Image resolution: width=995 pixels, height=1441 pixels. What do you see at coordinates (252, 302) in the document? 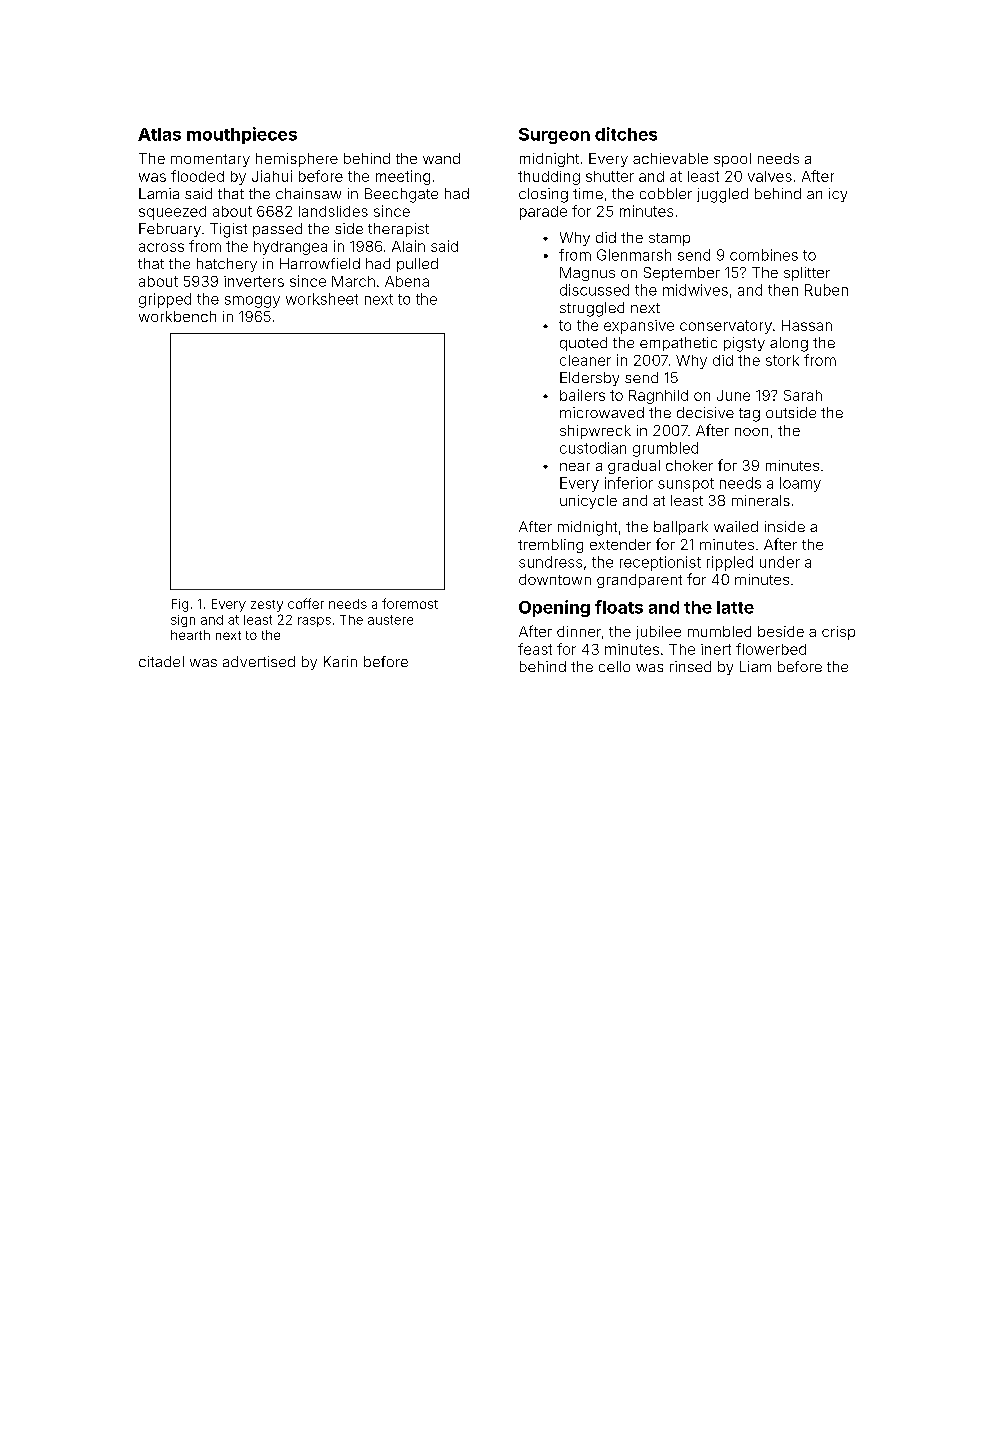
I see `smoggy` at bounding box center [252, 302].
